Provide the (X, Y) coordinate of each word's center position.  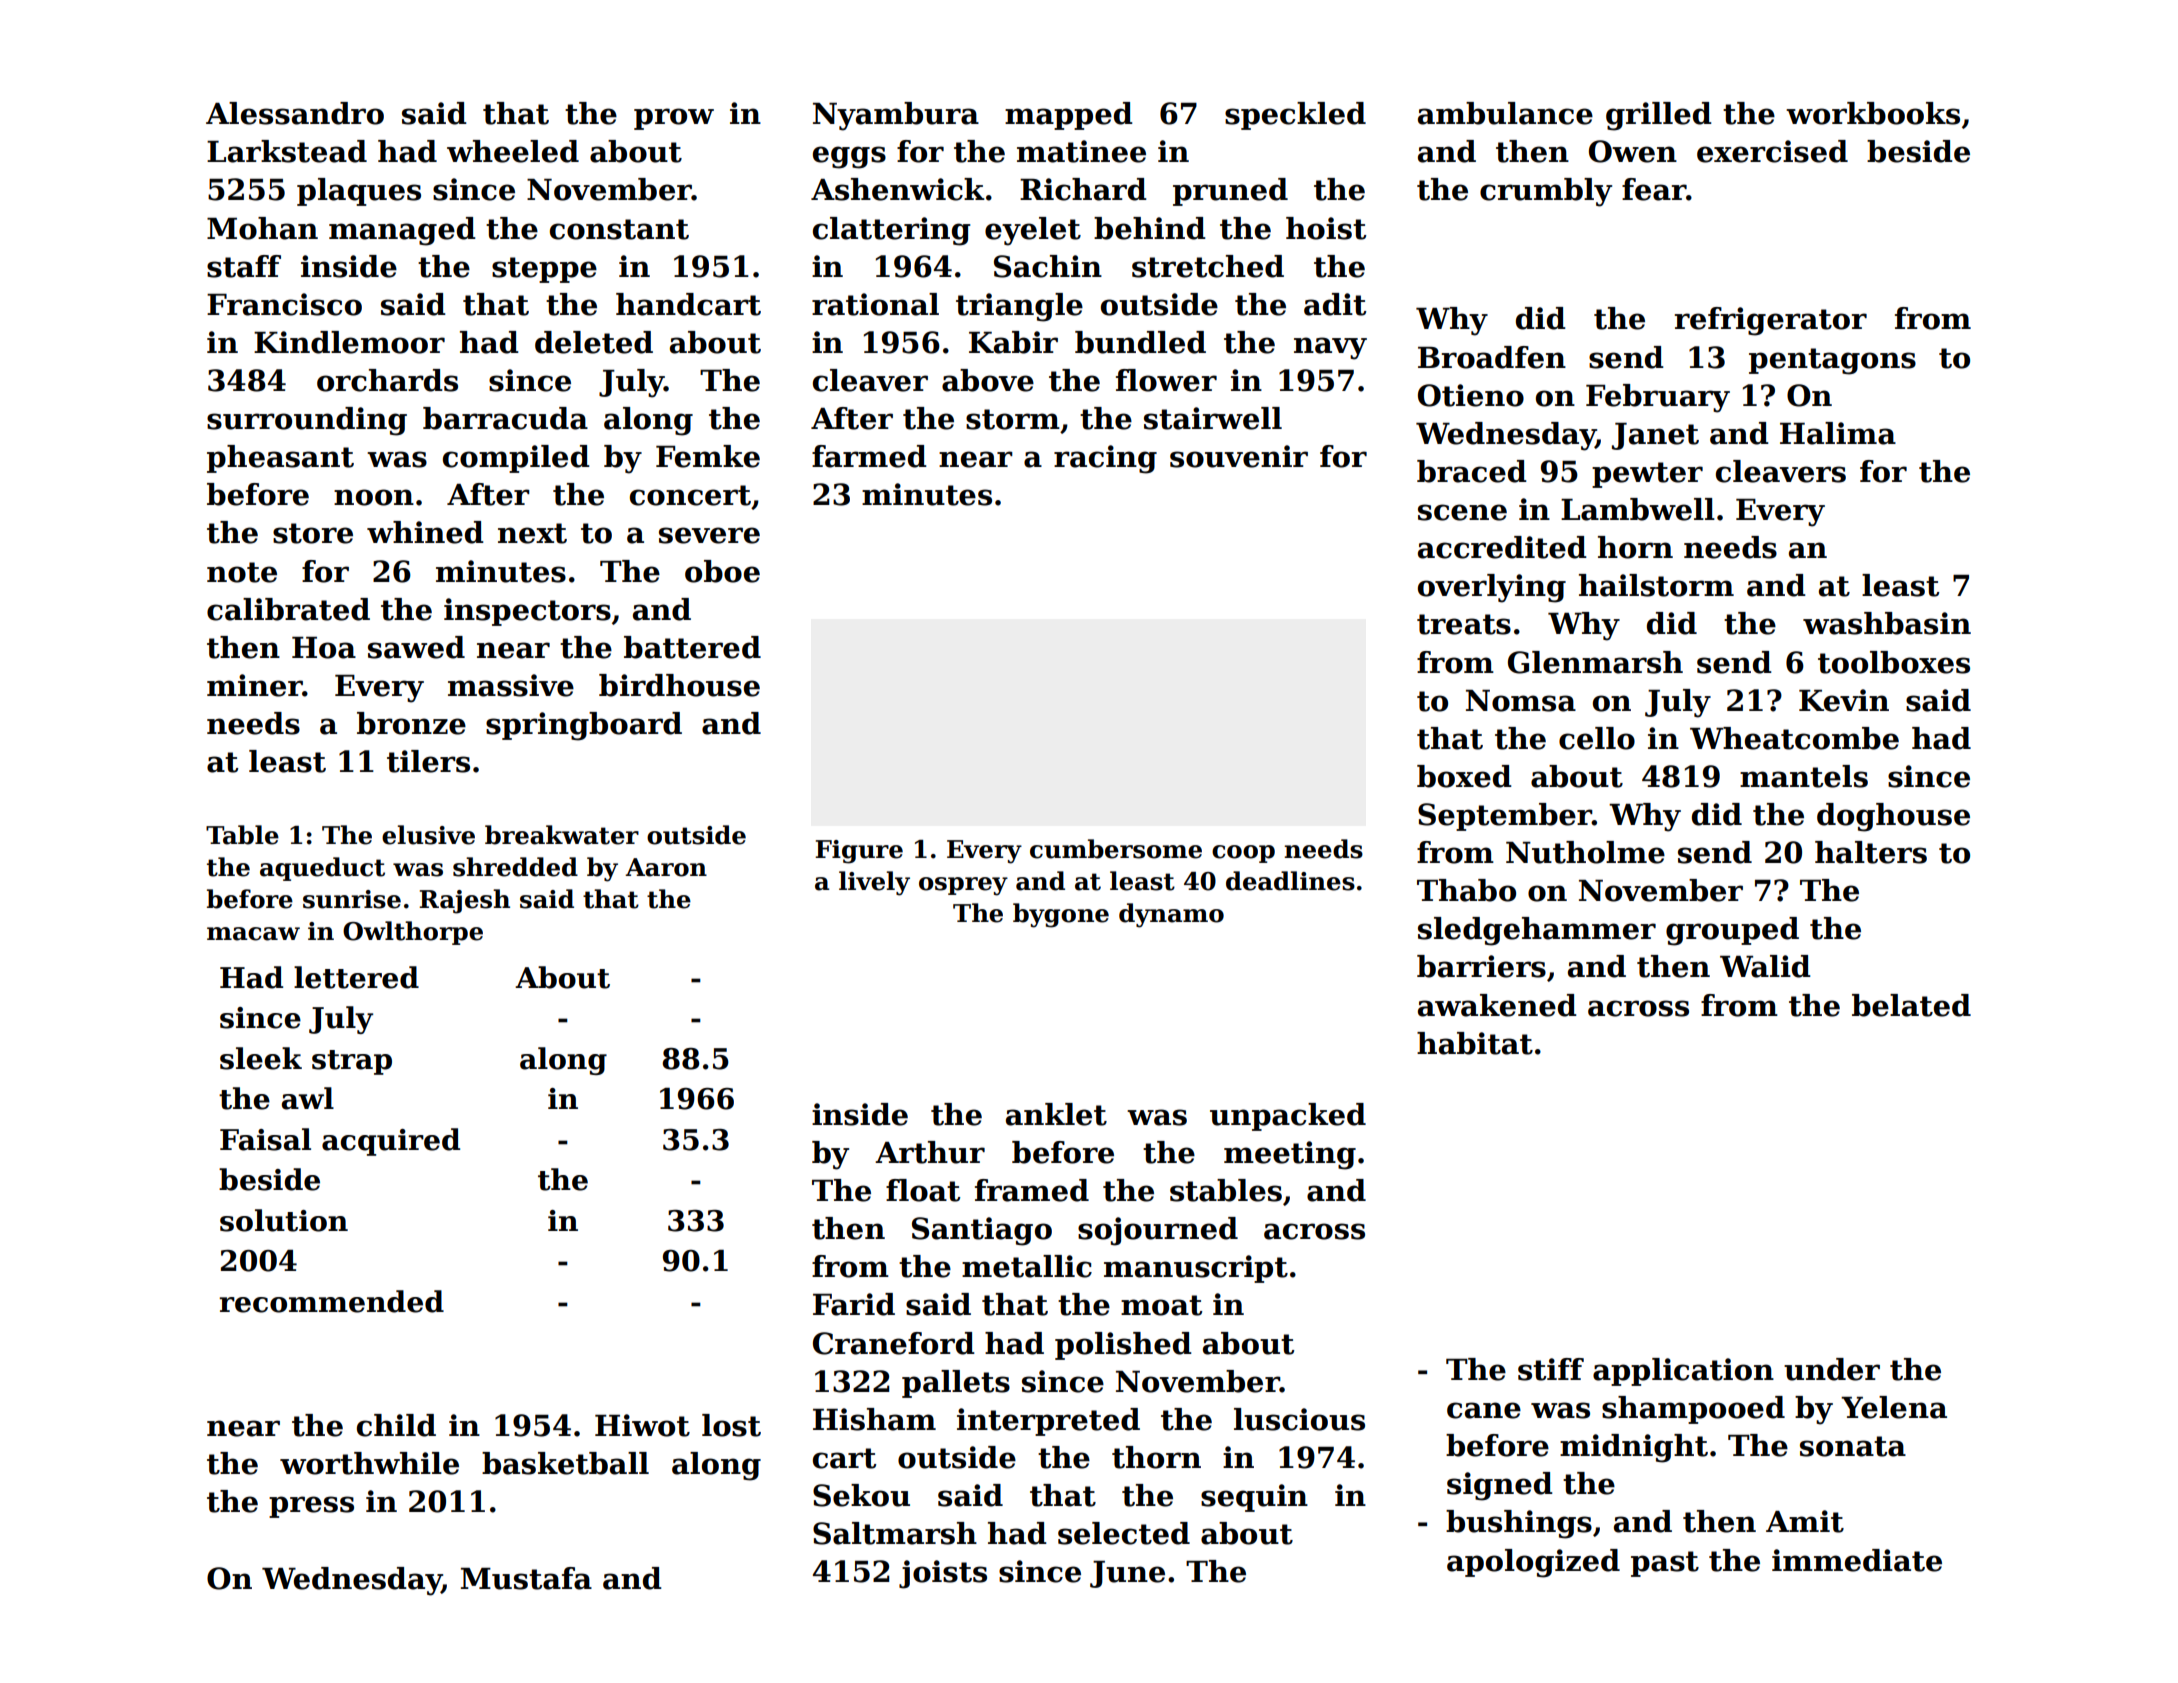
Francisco (284, 304)
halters (1871, 852)
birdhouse (679, 685)
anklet (1056, 1114)
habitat (1475, 1043)
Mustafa (526, 1578)
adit (1335, 304)
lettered (356, 977)
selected (1124, 1533)
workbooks (1873, 113)
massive (511, 685)
